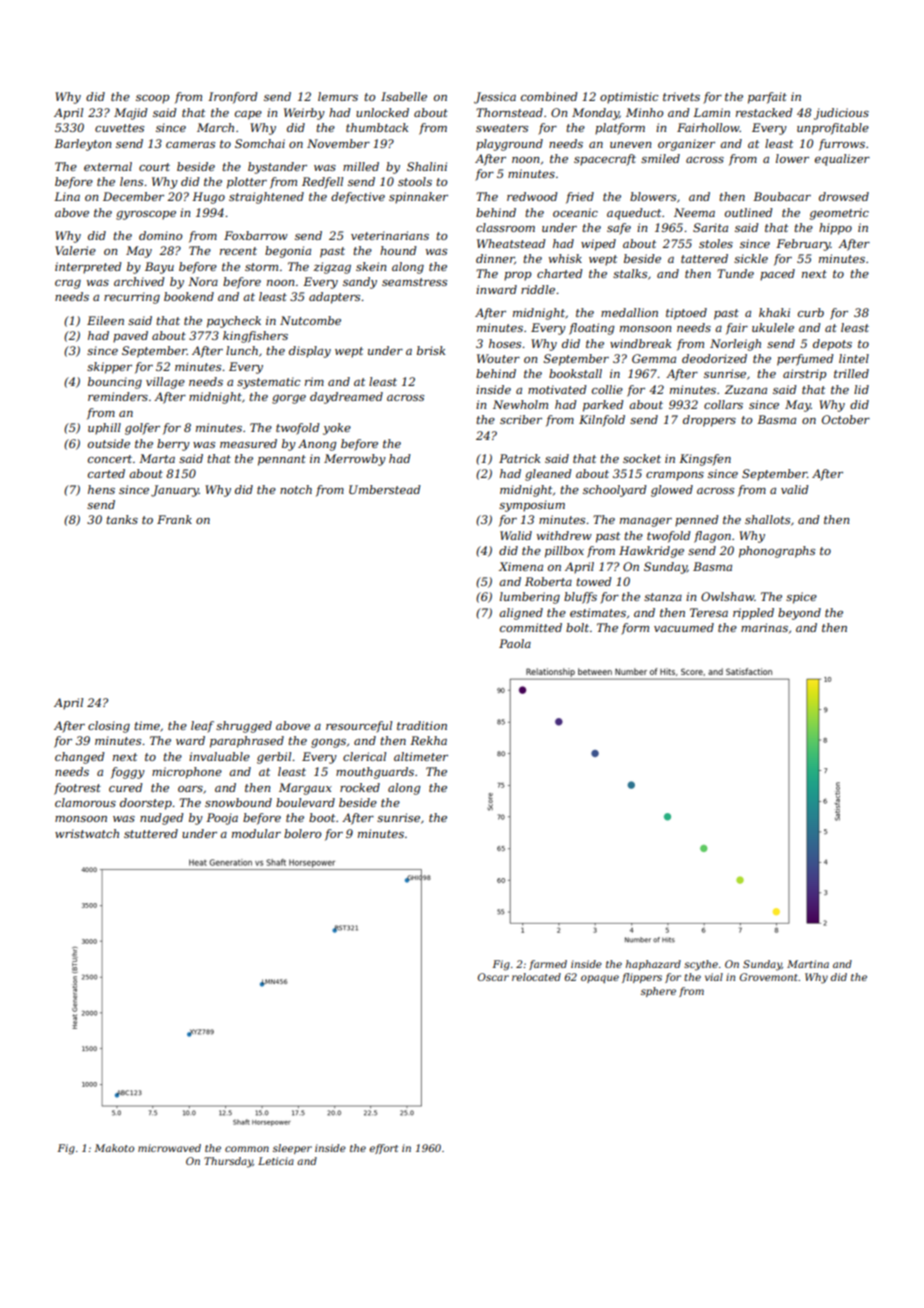 The image size is (924, 1308). What do you see at coordinates (383, 1149) in the image?
I see `effort` at bounding box center [383, 1149].
